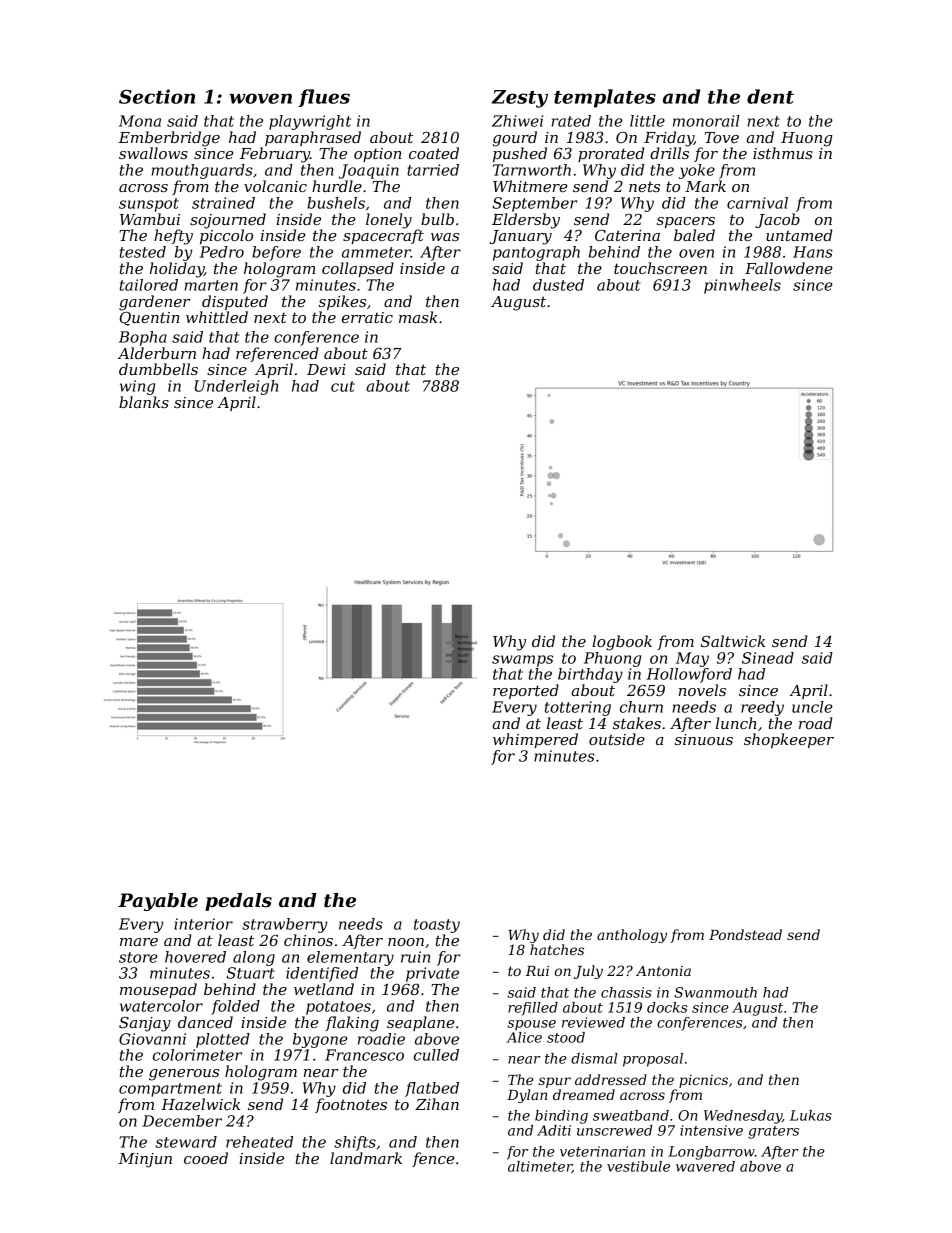  I want to click on swamps, so click(522, 661).
